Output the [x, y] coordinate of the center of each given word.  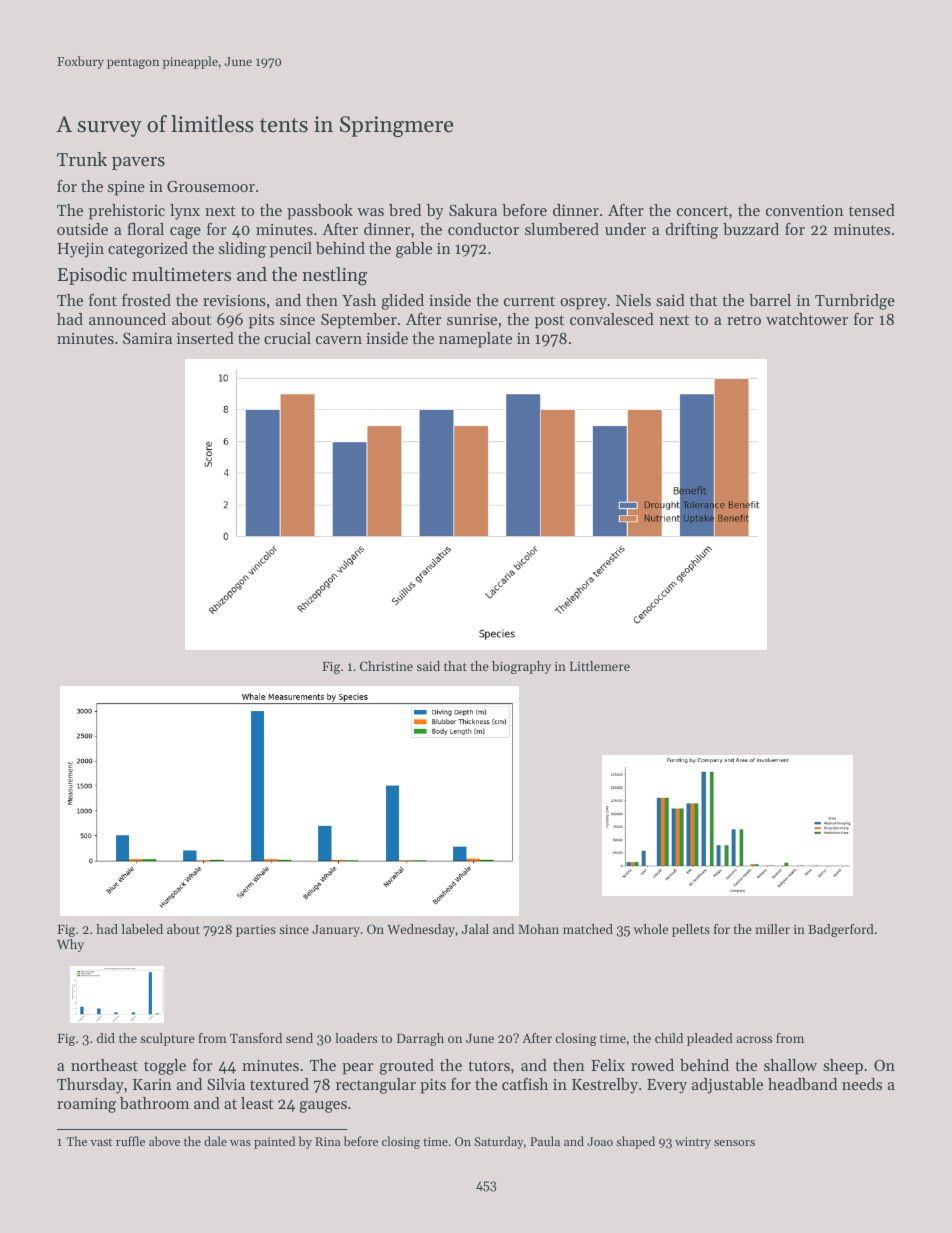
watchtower [807, 319]
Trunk [82, 159]
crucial [287, 338]
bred [405, 210]
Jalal [475, 929]
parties [256, 931]
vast [101, 1142]
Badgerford [841, 930]
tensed [872, 210]
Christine [386, 666]
